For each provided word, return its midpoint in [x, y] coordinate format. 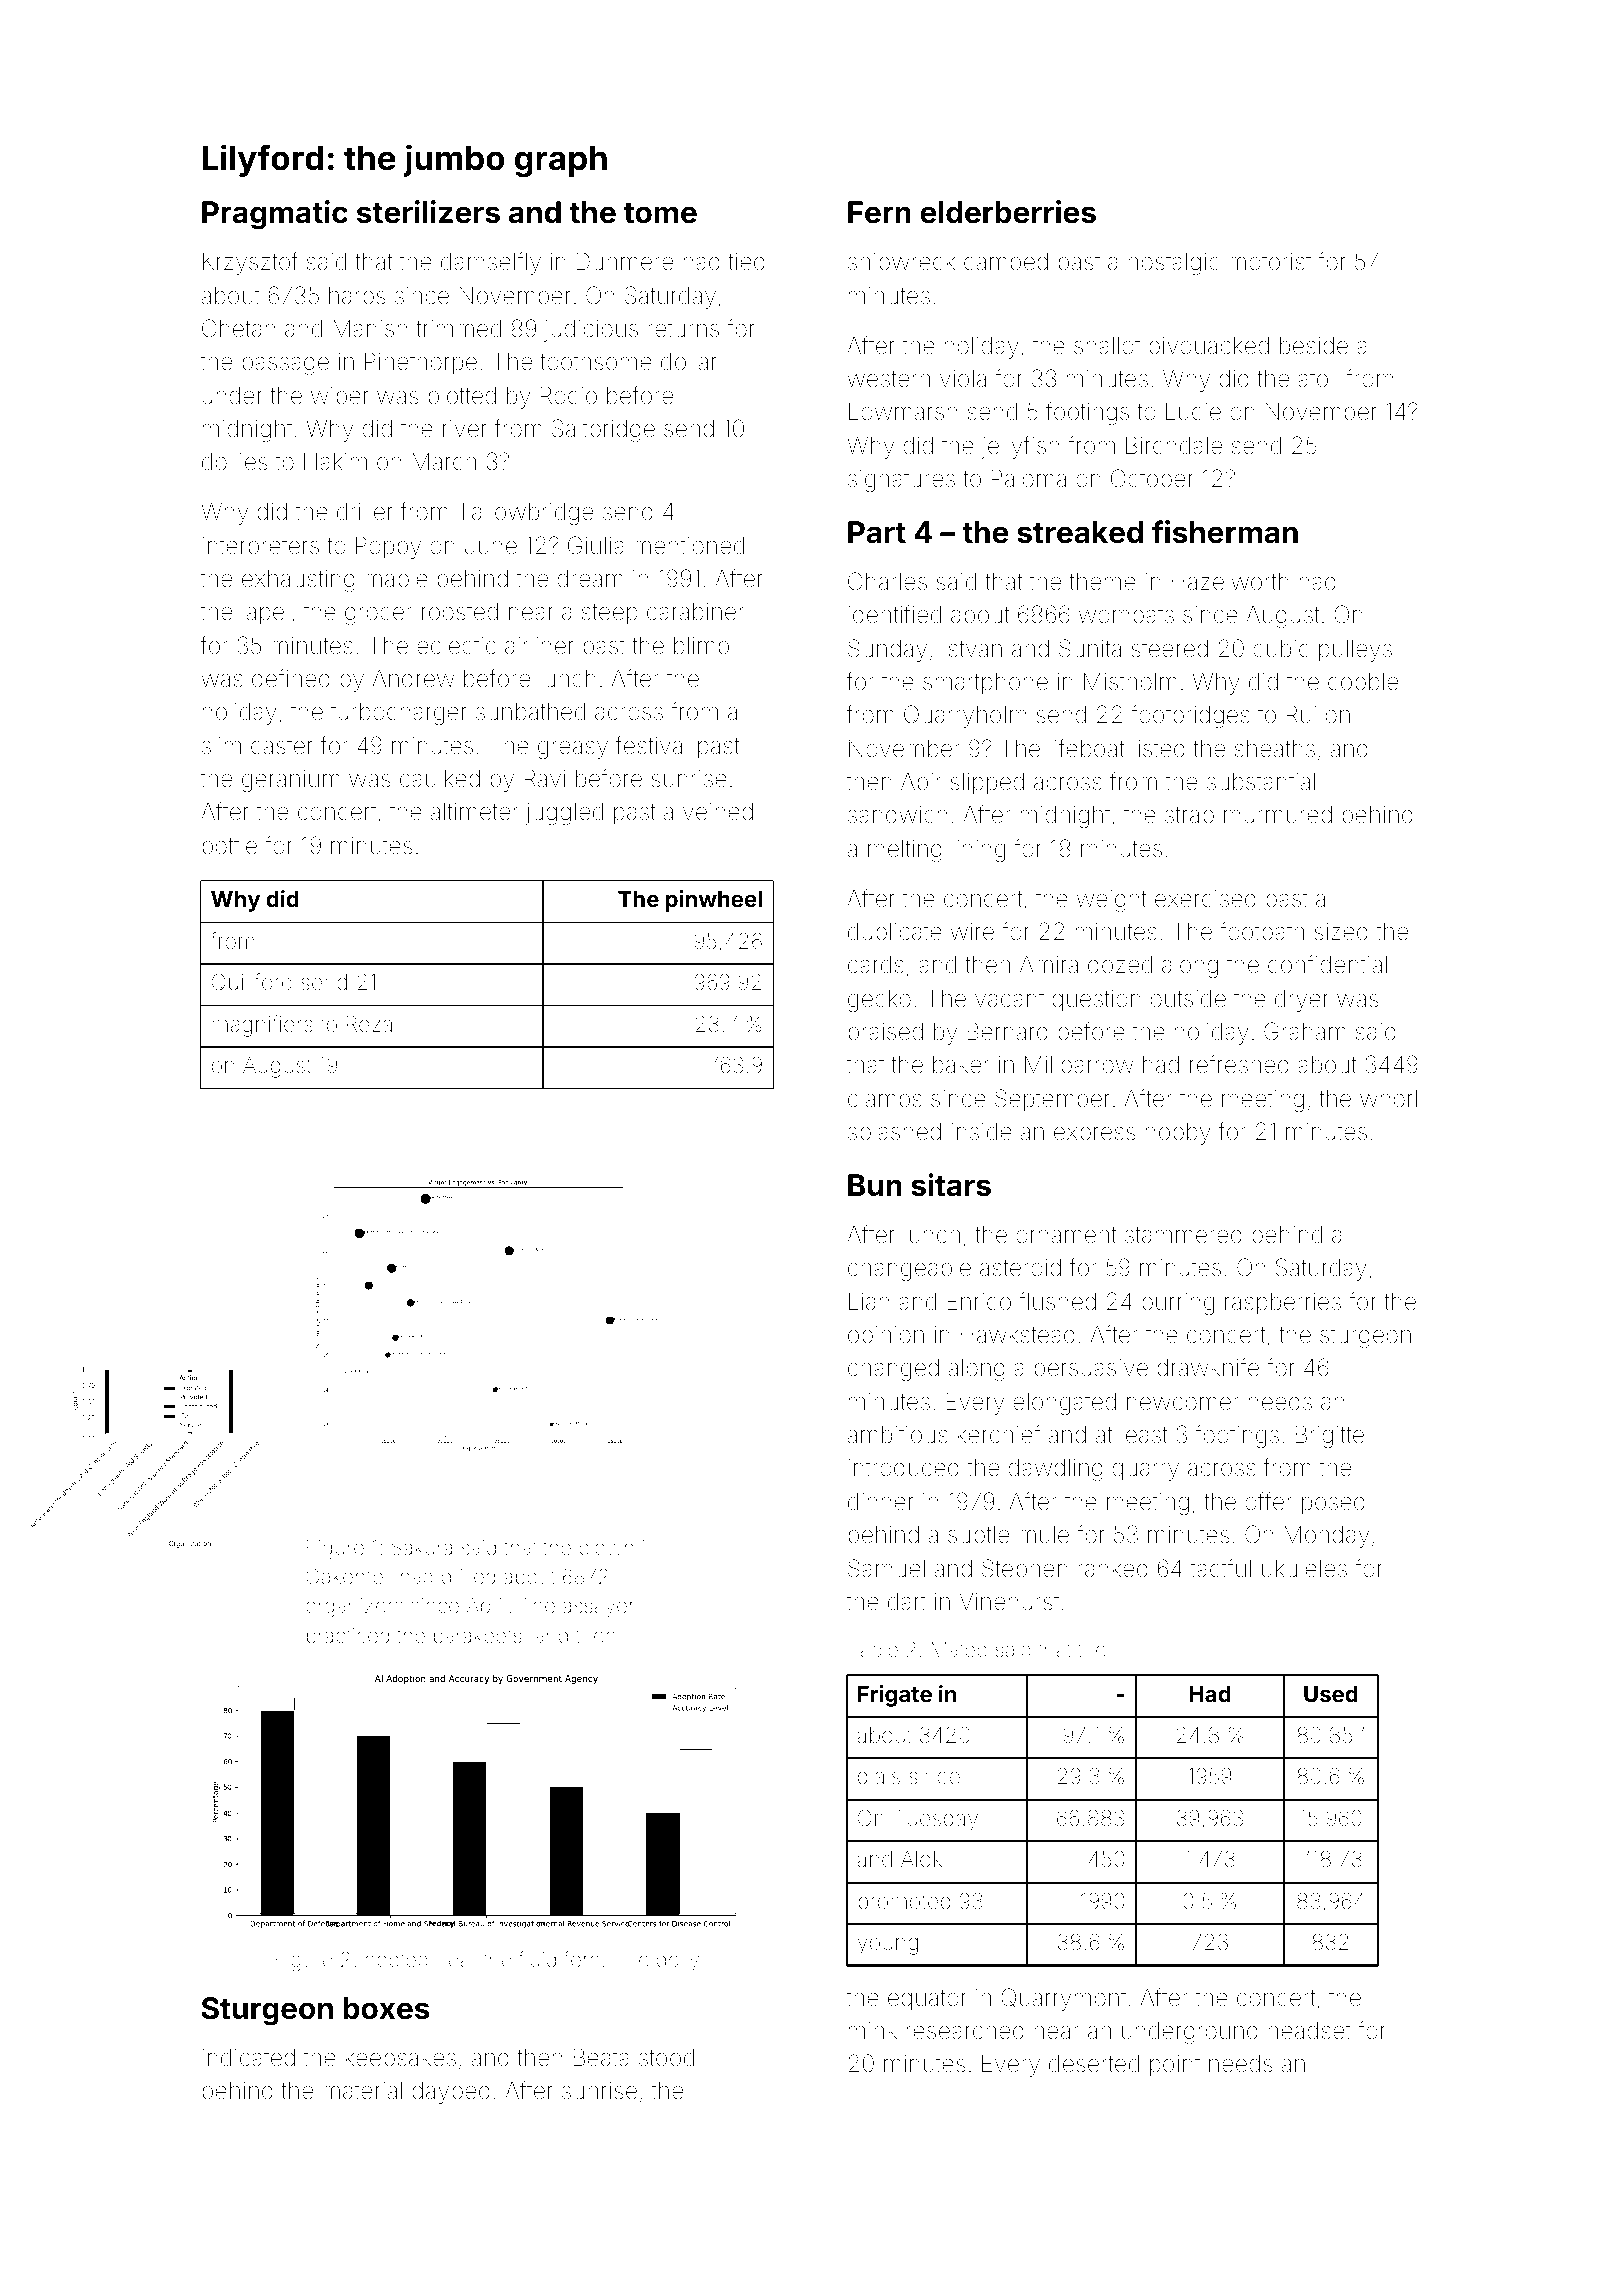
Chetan [238, 328]
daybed [451, 2093]
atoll [1318, 379]
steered [1169, 649]
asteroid [1020, 1268]
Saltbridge [603, 430]
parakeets [477, 1637]
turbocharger [399, 714]
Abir [921, 782]
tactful [1221, 1568]
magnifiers [262, 1026]
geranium [291, 781]
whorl [1388, 1099]
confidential [1327, 964]
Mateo [959, 1649]
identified [894, 614]
